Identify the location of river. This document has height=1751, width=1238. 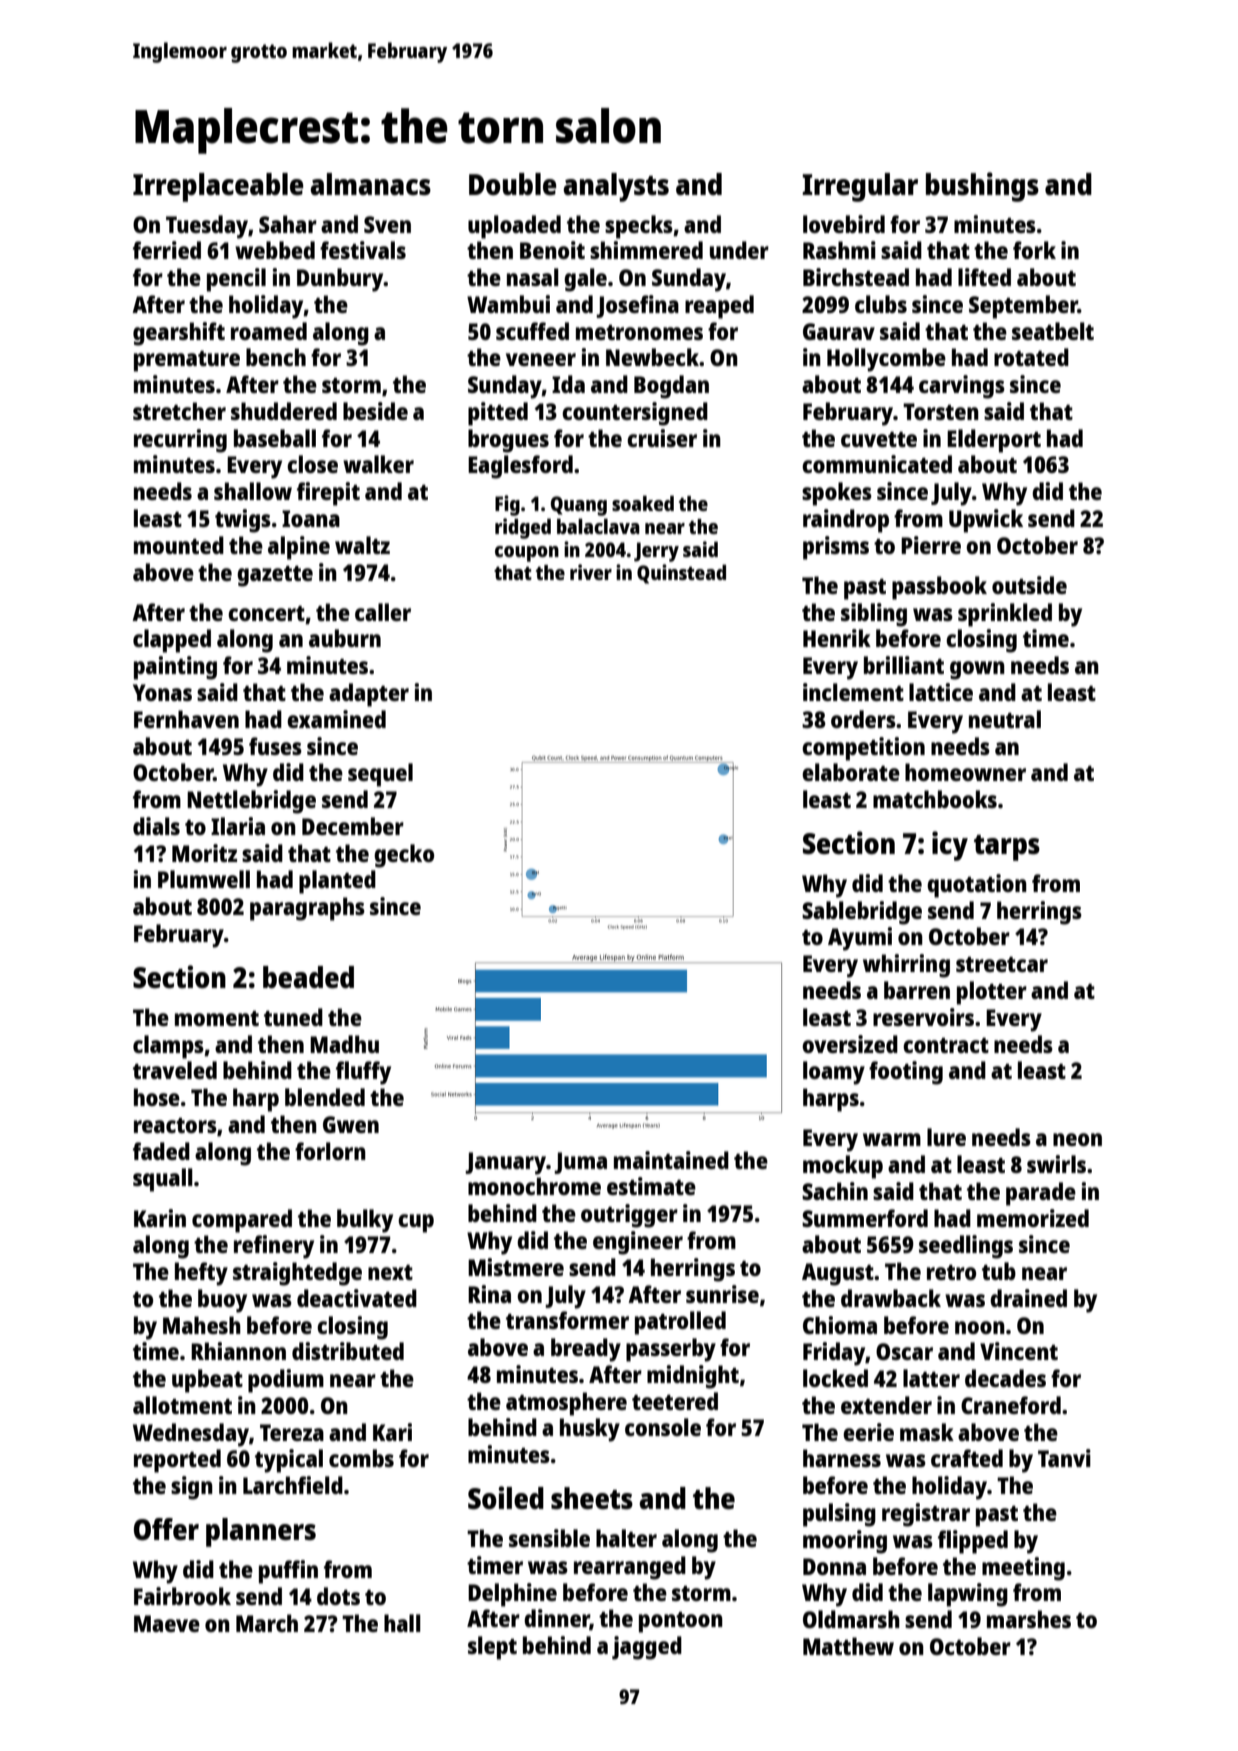
(591, 572).
